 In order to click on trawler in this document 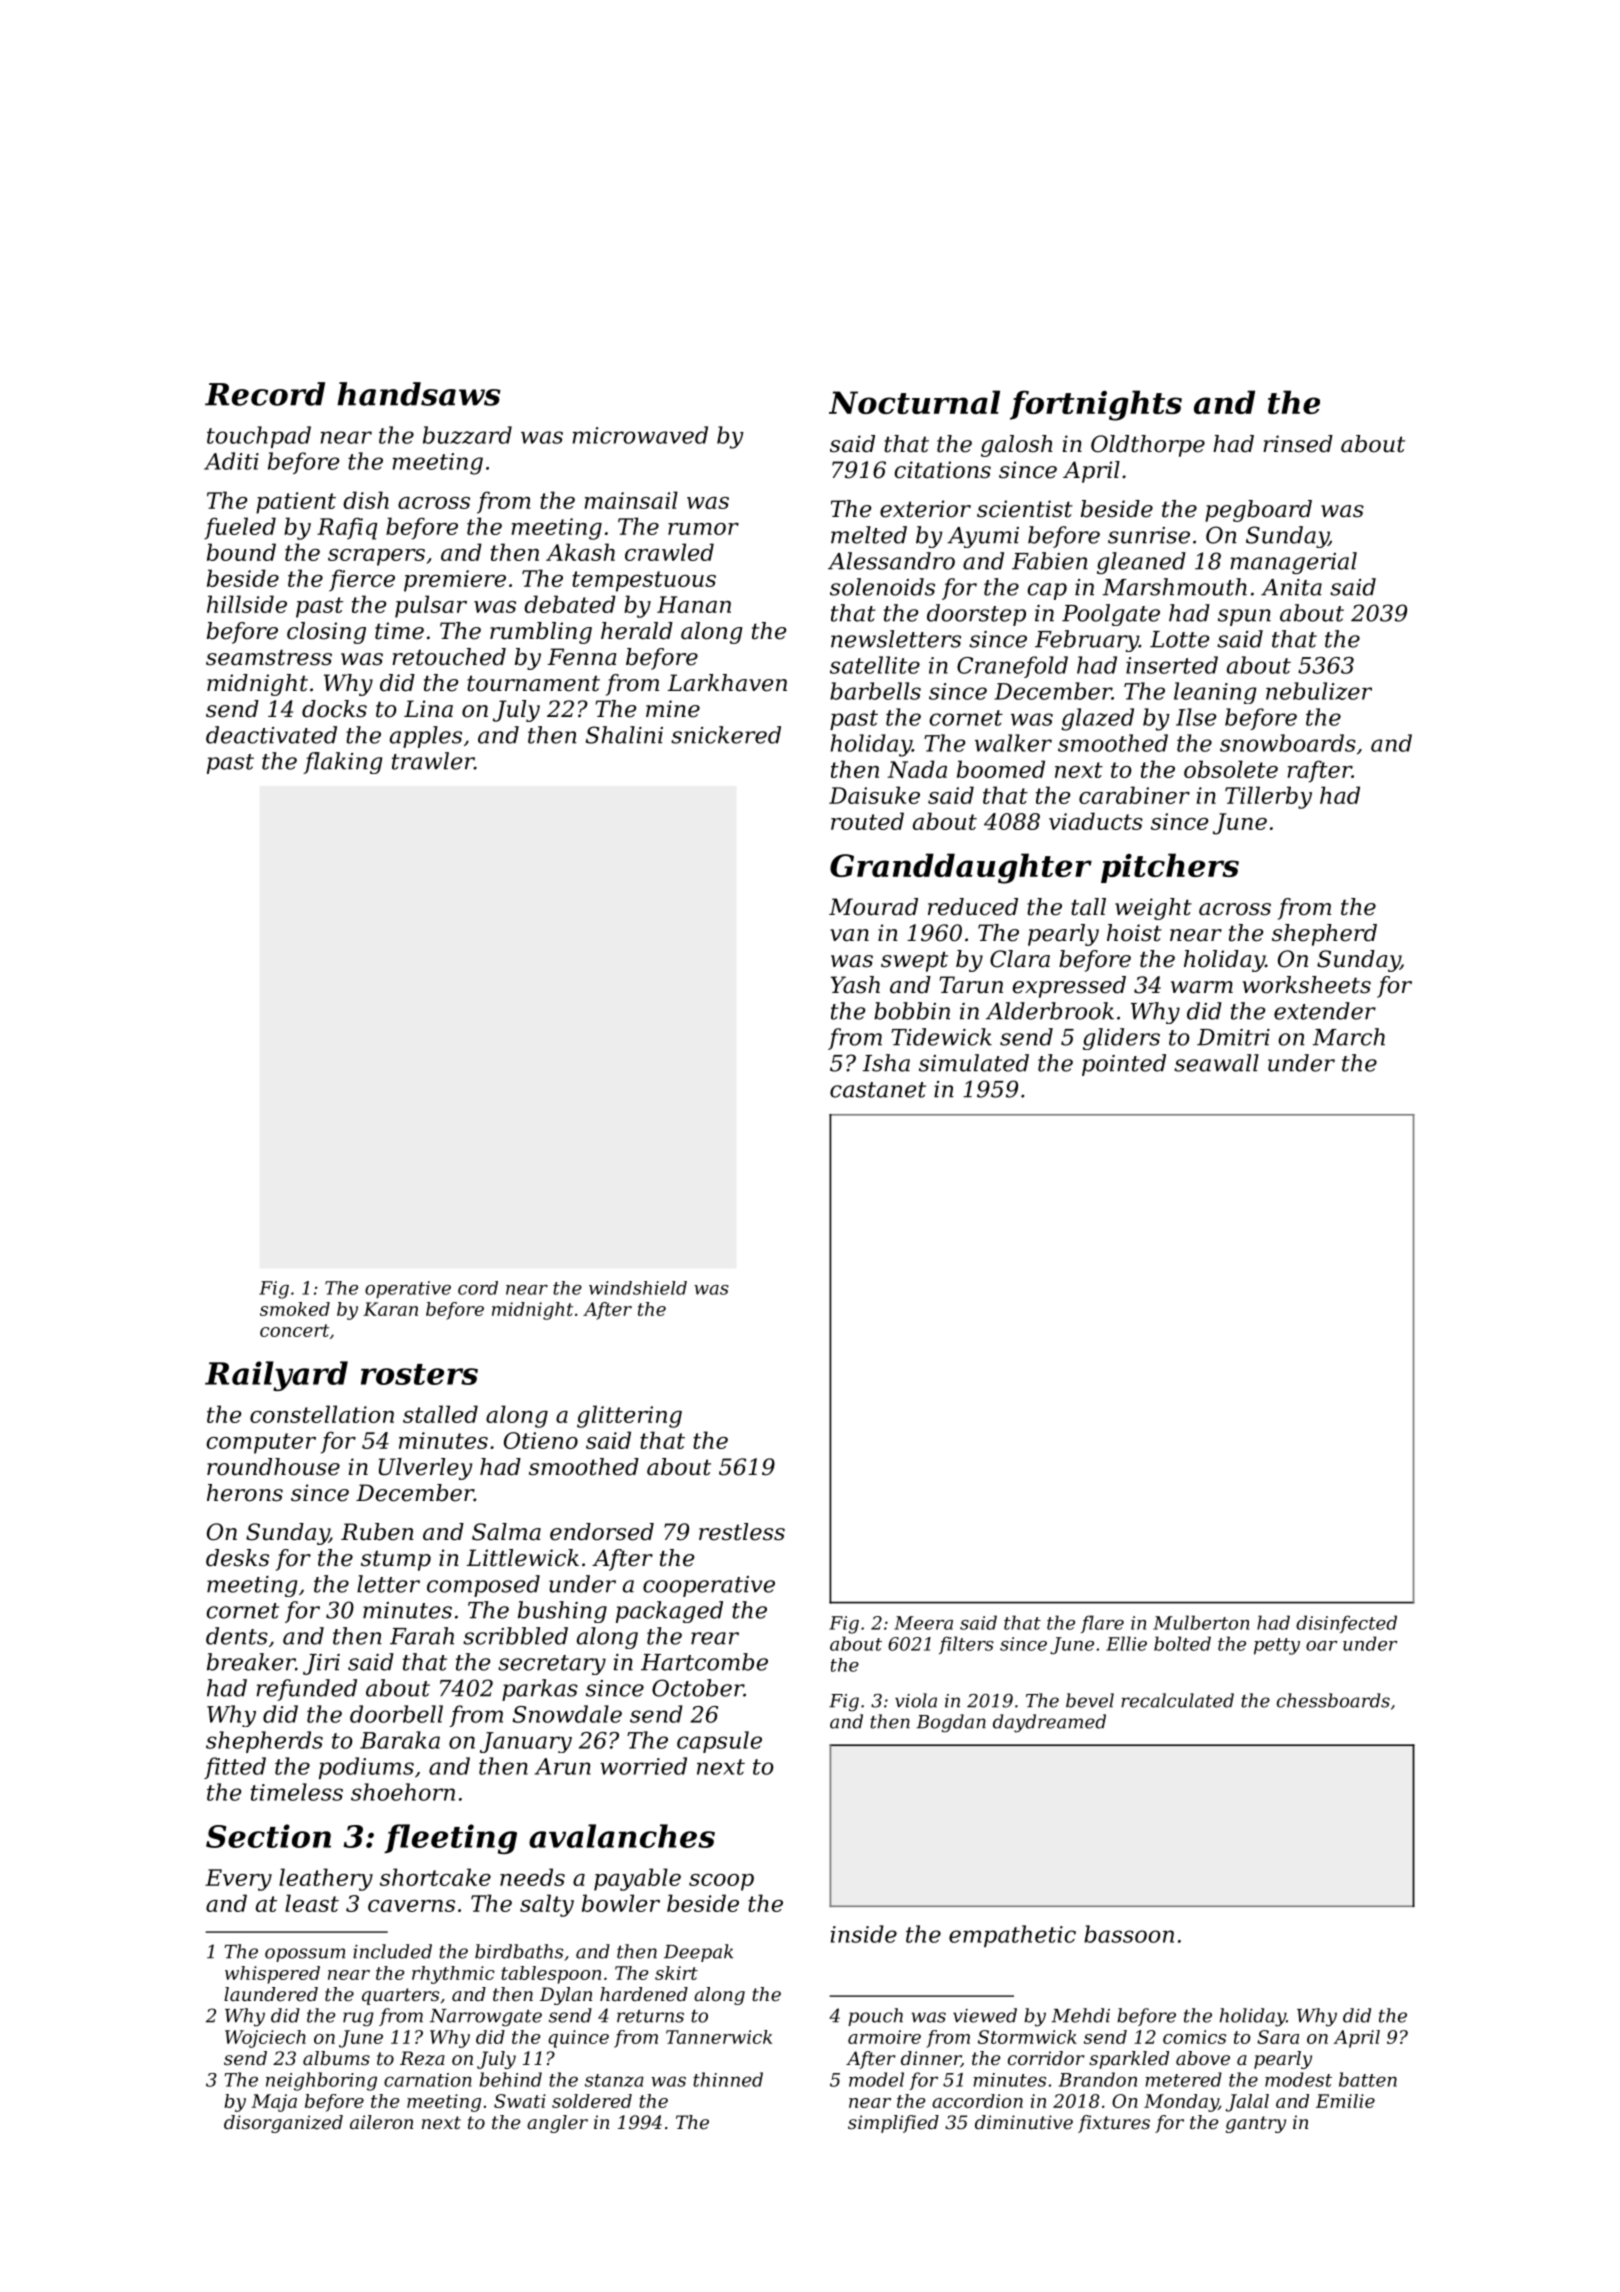, I will do `click(433, 761)`.
